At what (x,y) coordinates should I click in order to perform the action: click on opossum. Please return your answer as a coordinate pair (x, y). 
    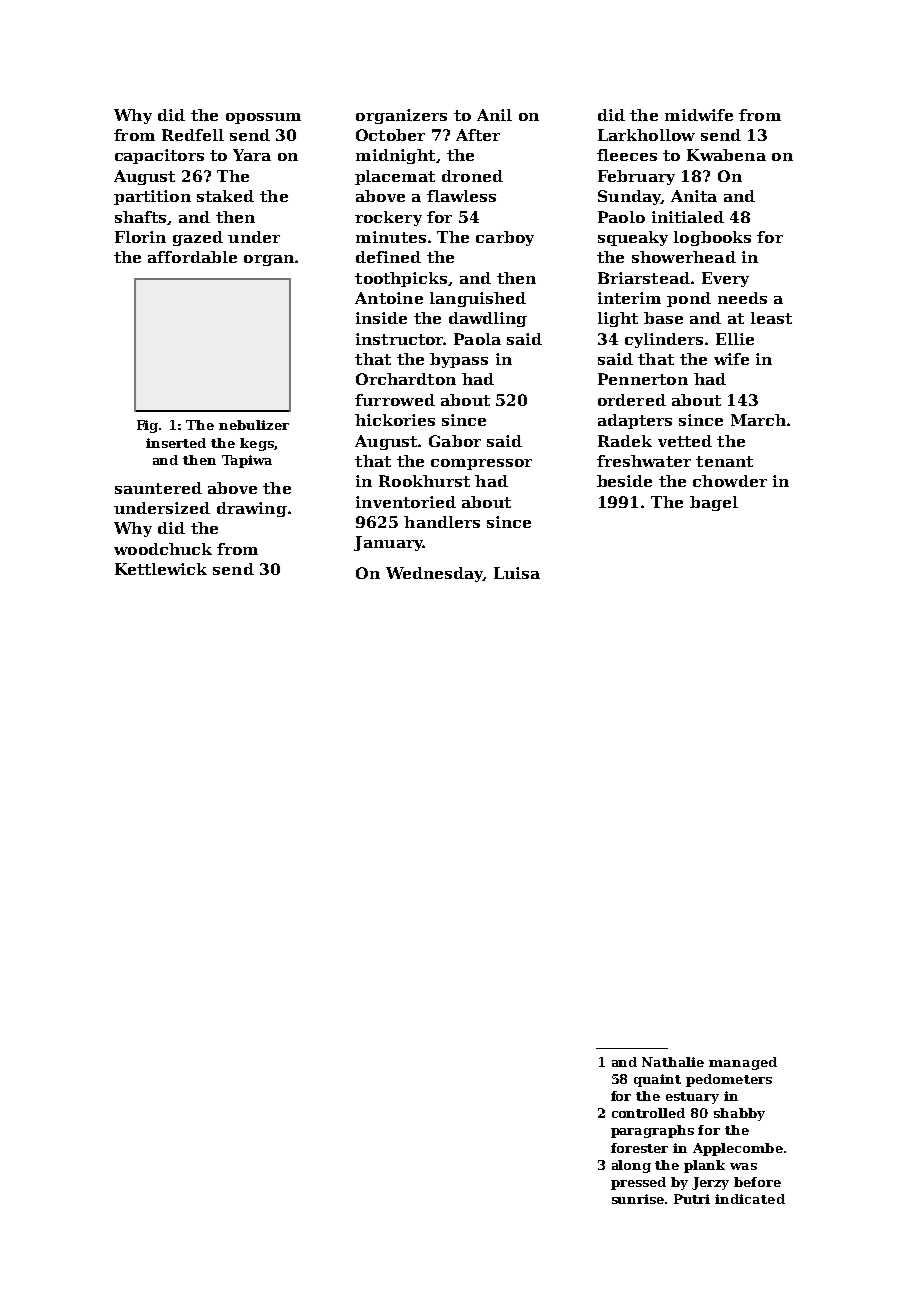
    Looking at the image, I should click on (263, 118).
